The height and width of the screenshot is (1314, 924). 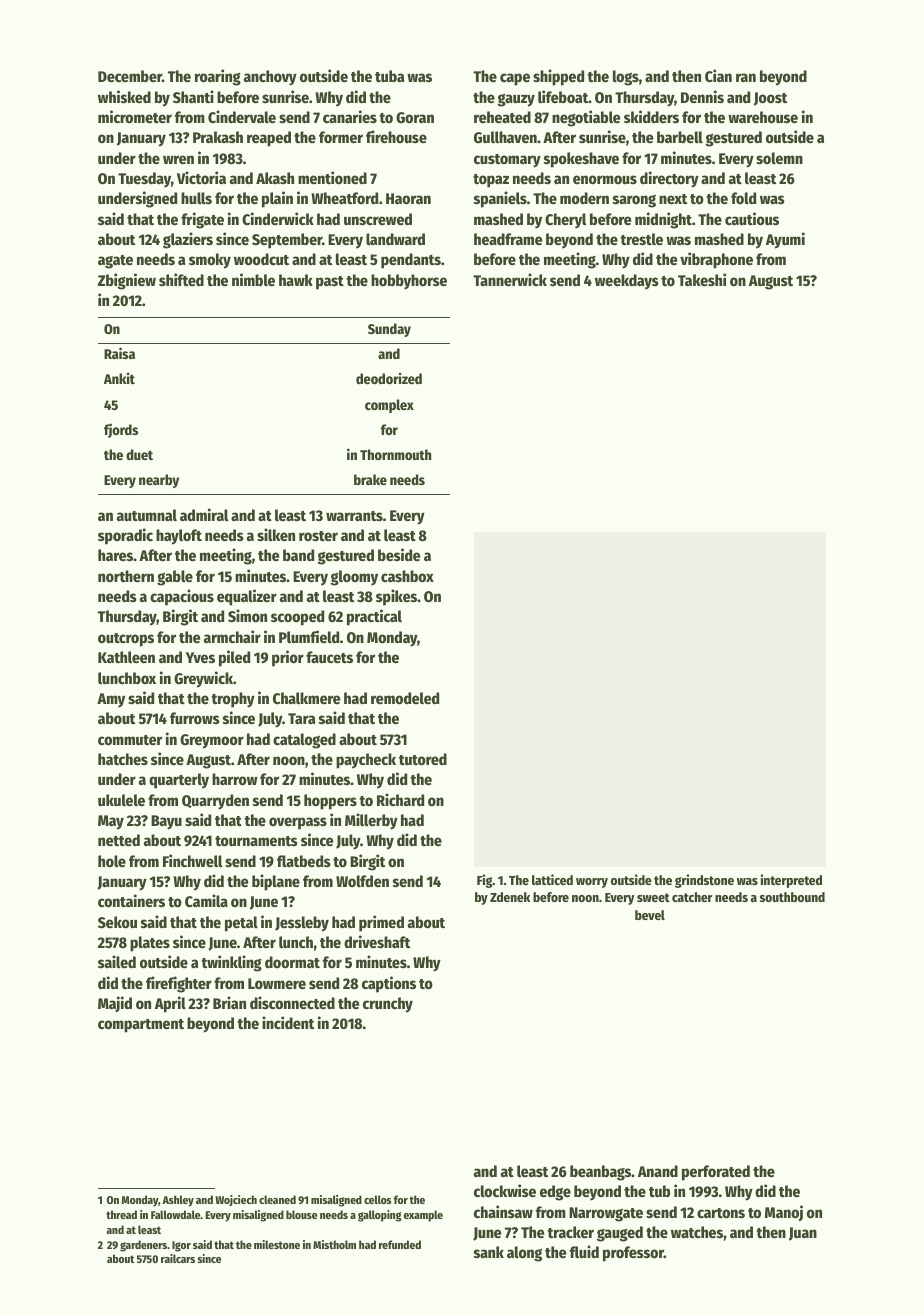 What do you see at coordinates (552, 879) in the screenshot?
I see `latticed` at bounding box center [552, 879].
